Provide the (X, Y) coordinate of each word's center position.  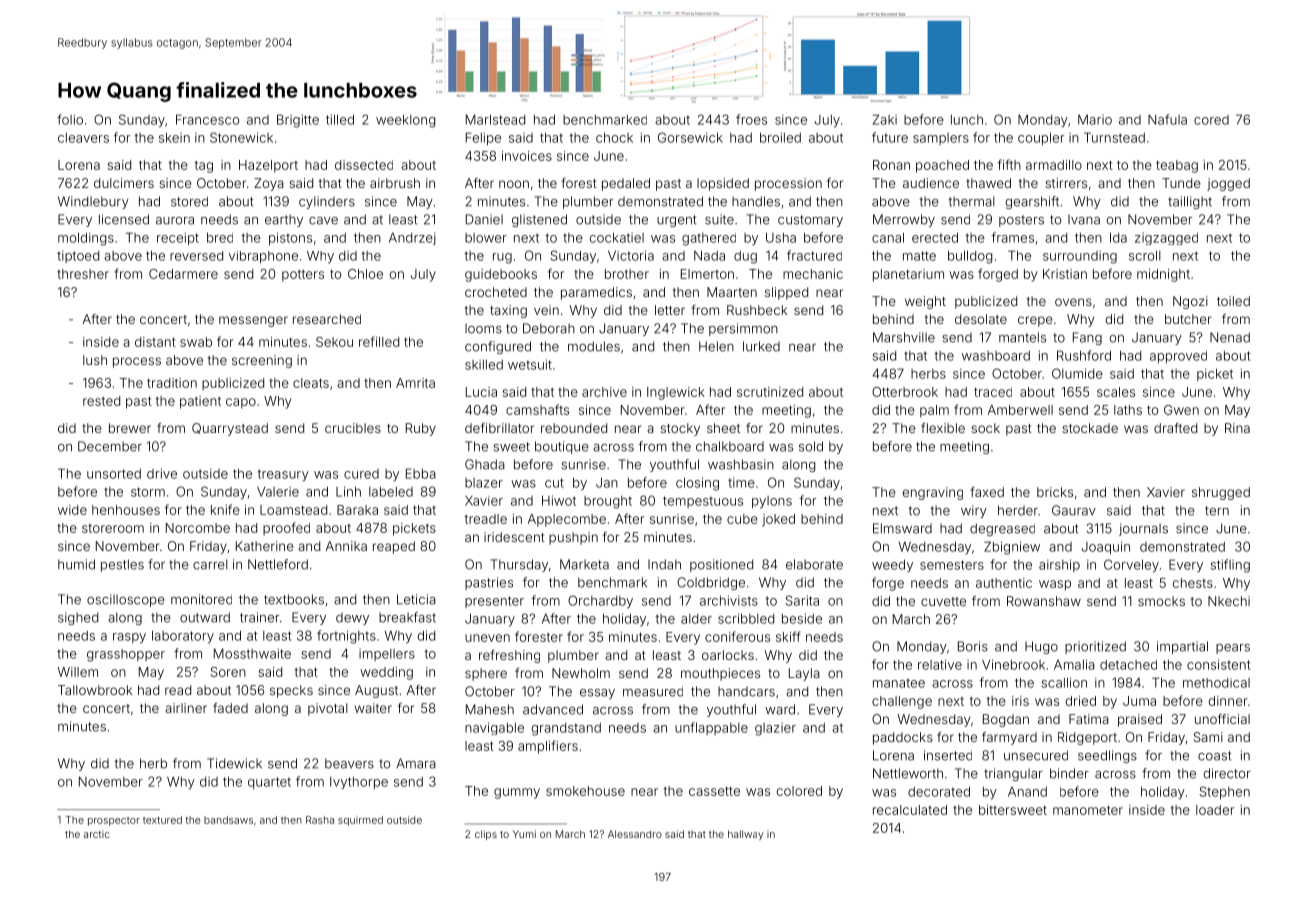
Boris (973, 646)
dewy (352, 618)
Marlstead (495, 119)
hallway (745, 835)
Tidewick (234, 763)
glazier (775, 729)
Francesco (207, 119)
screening (262, 361)
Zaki (885, 119)
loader (1215, 810)
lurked (761, 346)
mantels (1022, 337)
